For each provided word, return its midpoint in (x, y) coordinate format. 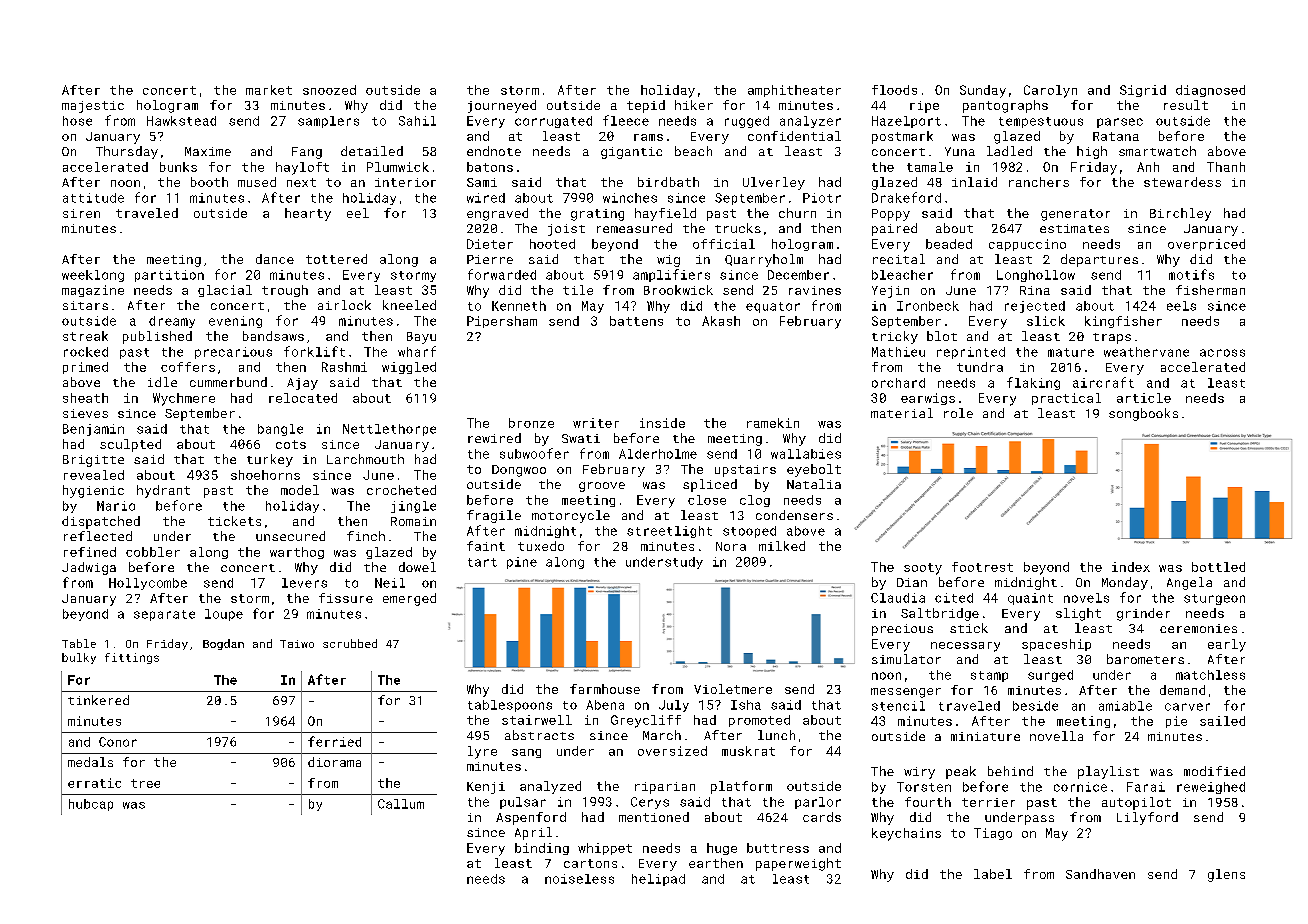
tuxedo (541, 546)
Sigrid (1143, 91)
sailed (1222, 721)
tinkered (98, 700)
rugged (747, 122)
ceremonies (1198, 628)
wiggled (409, 368)
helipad (658, 880)
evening (235, 322)
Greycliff (646, 721)
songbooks (1143, 414)
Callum (401, 804)
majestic (93, 107)
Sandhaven (1100, 874)
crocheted (401, 490)
